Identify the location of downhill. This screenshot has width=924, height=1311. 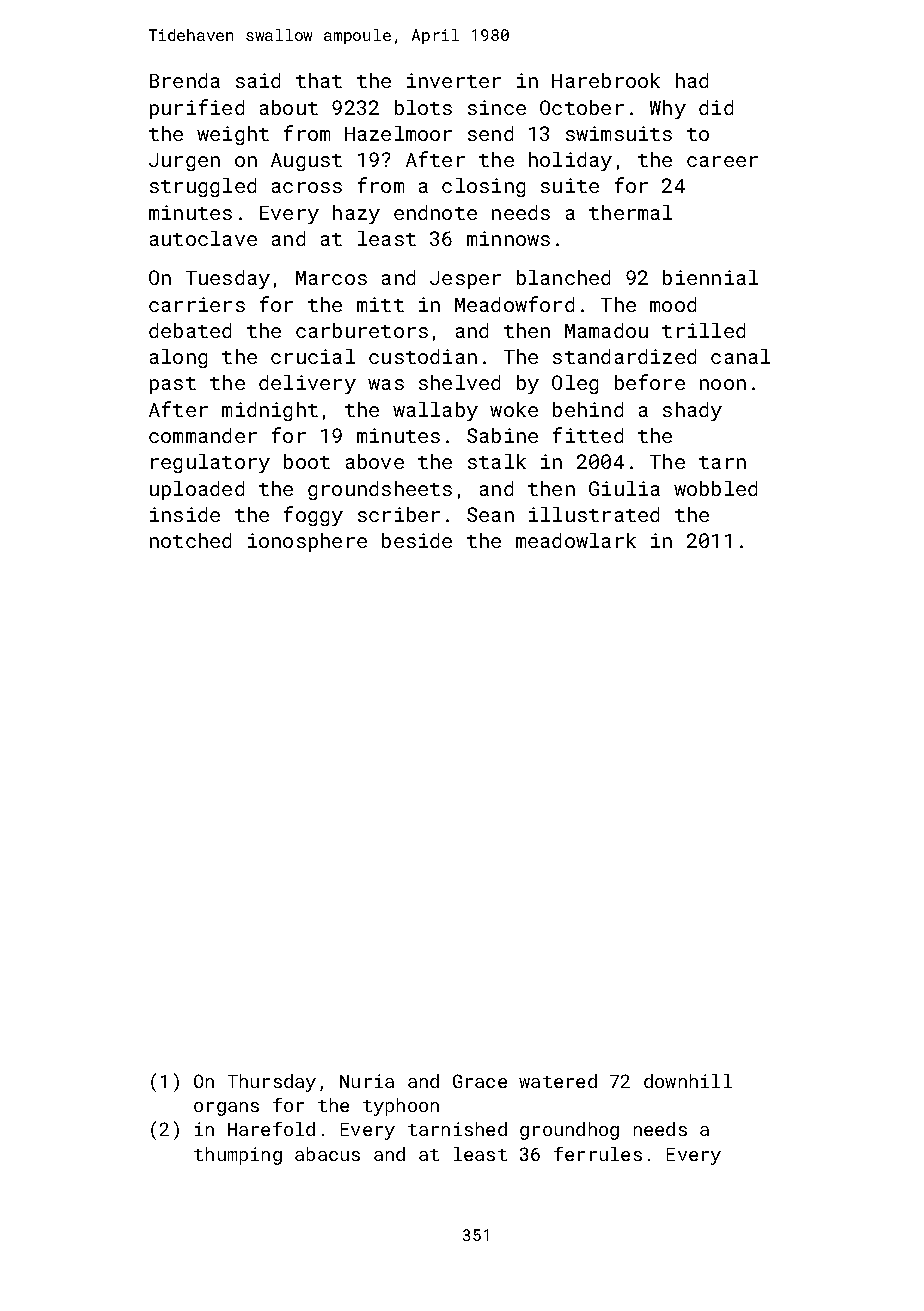
(688, 1081).
